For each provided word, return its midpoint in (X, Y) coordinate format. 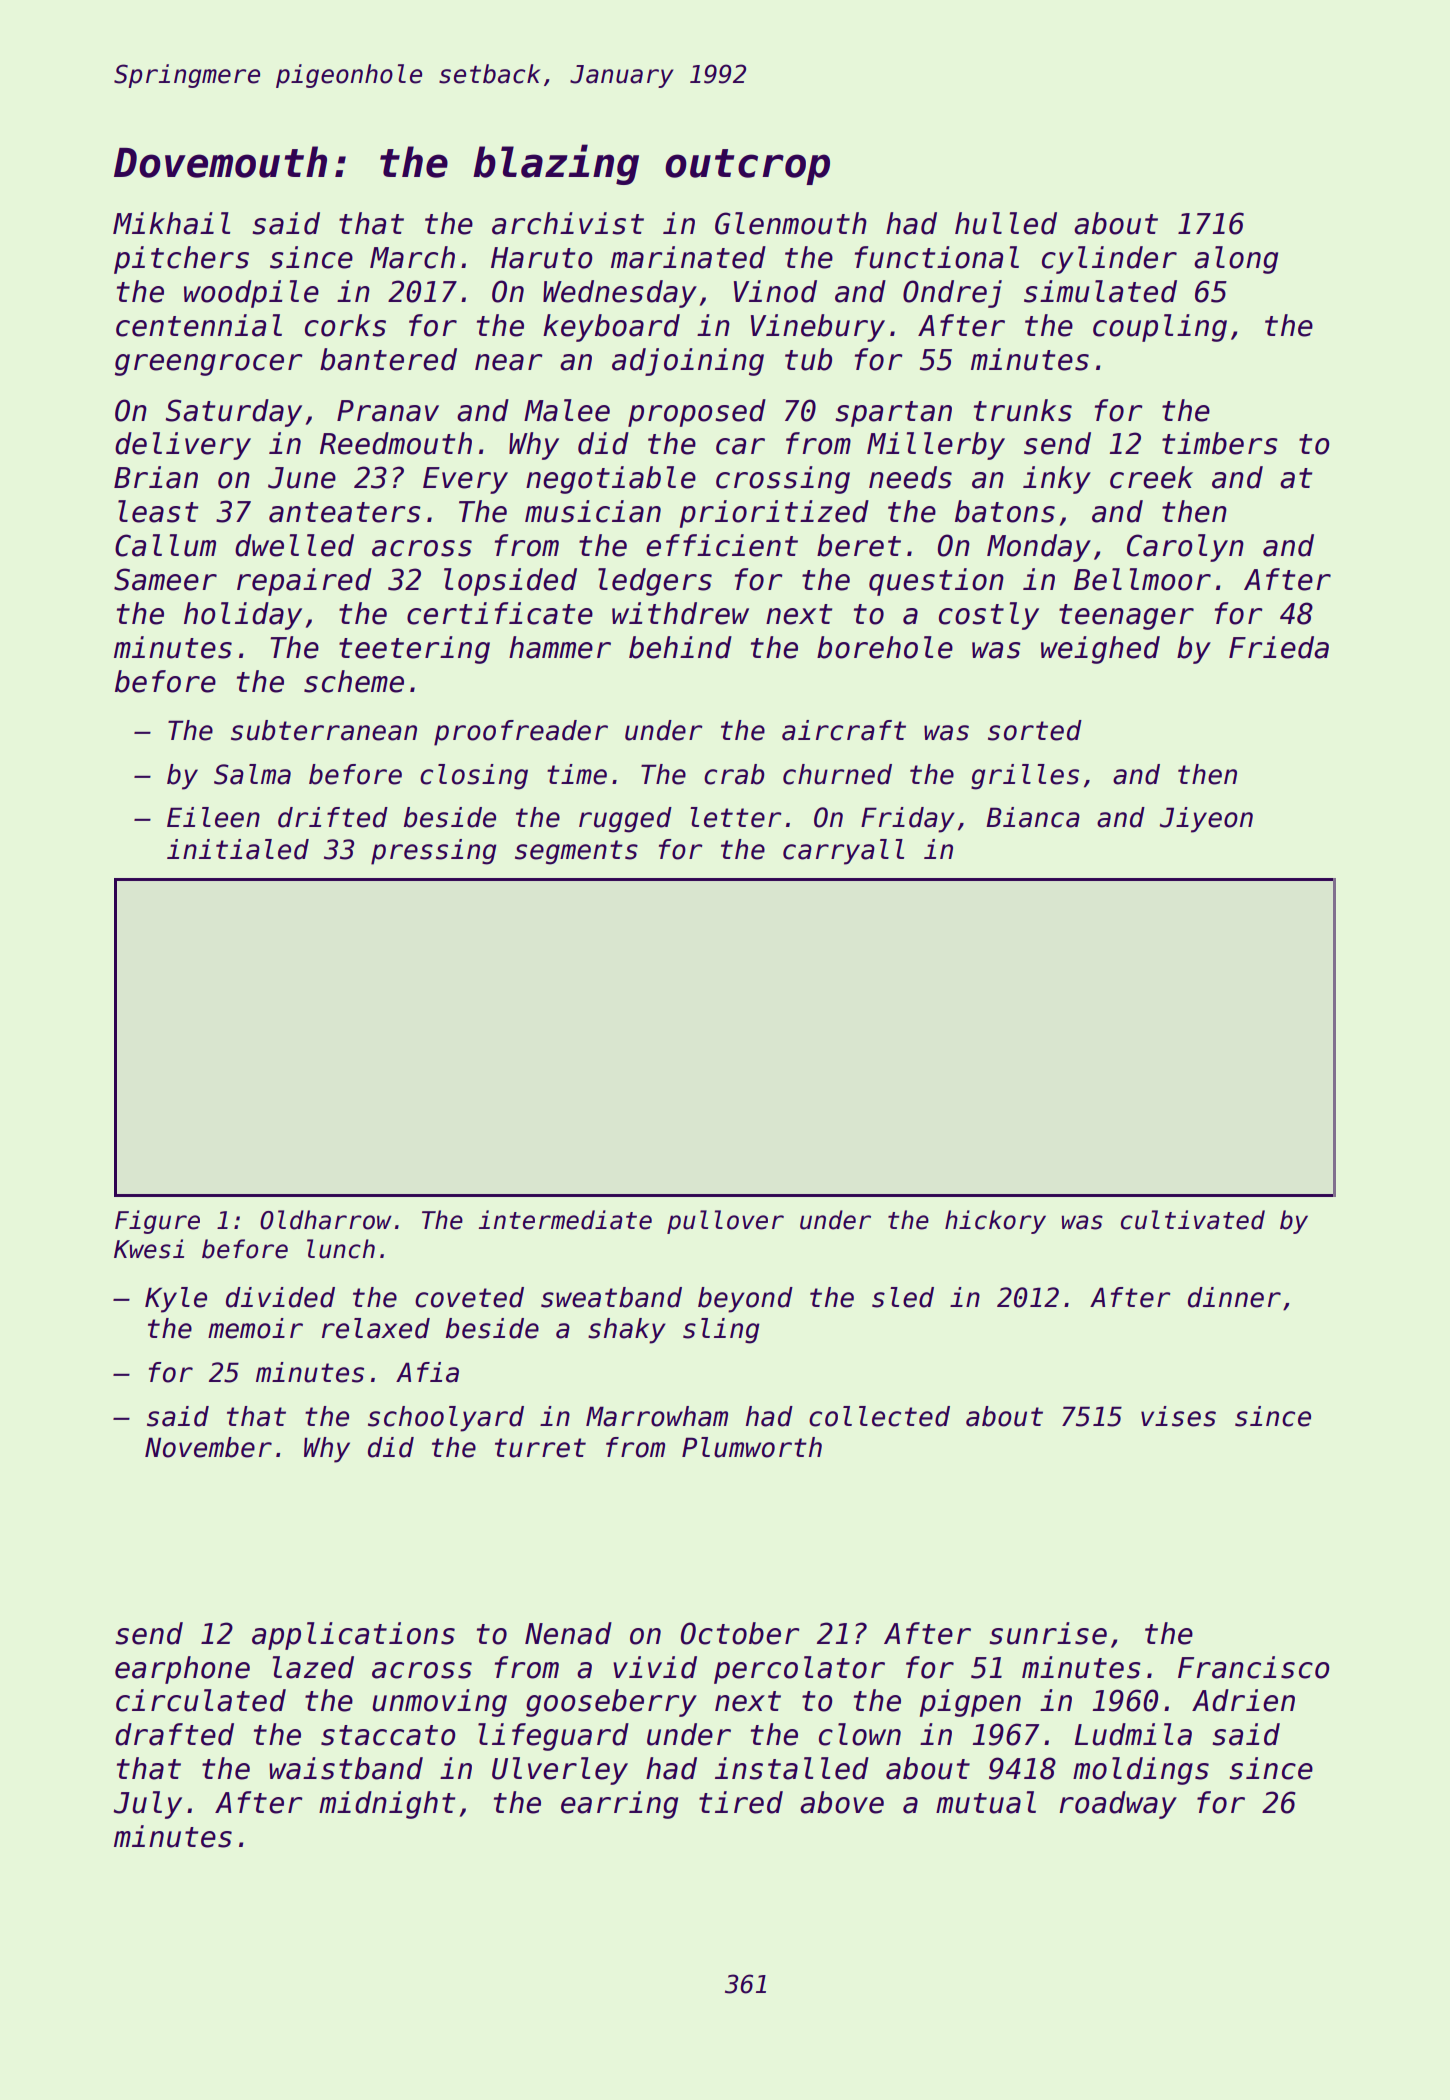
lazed (313, 1667)
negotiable (611, 480)
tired (741, 1802)
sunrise (1048, 1633)
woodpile (251, 294)
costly (989, 616)
